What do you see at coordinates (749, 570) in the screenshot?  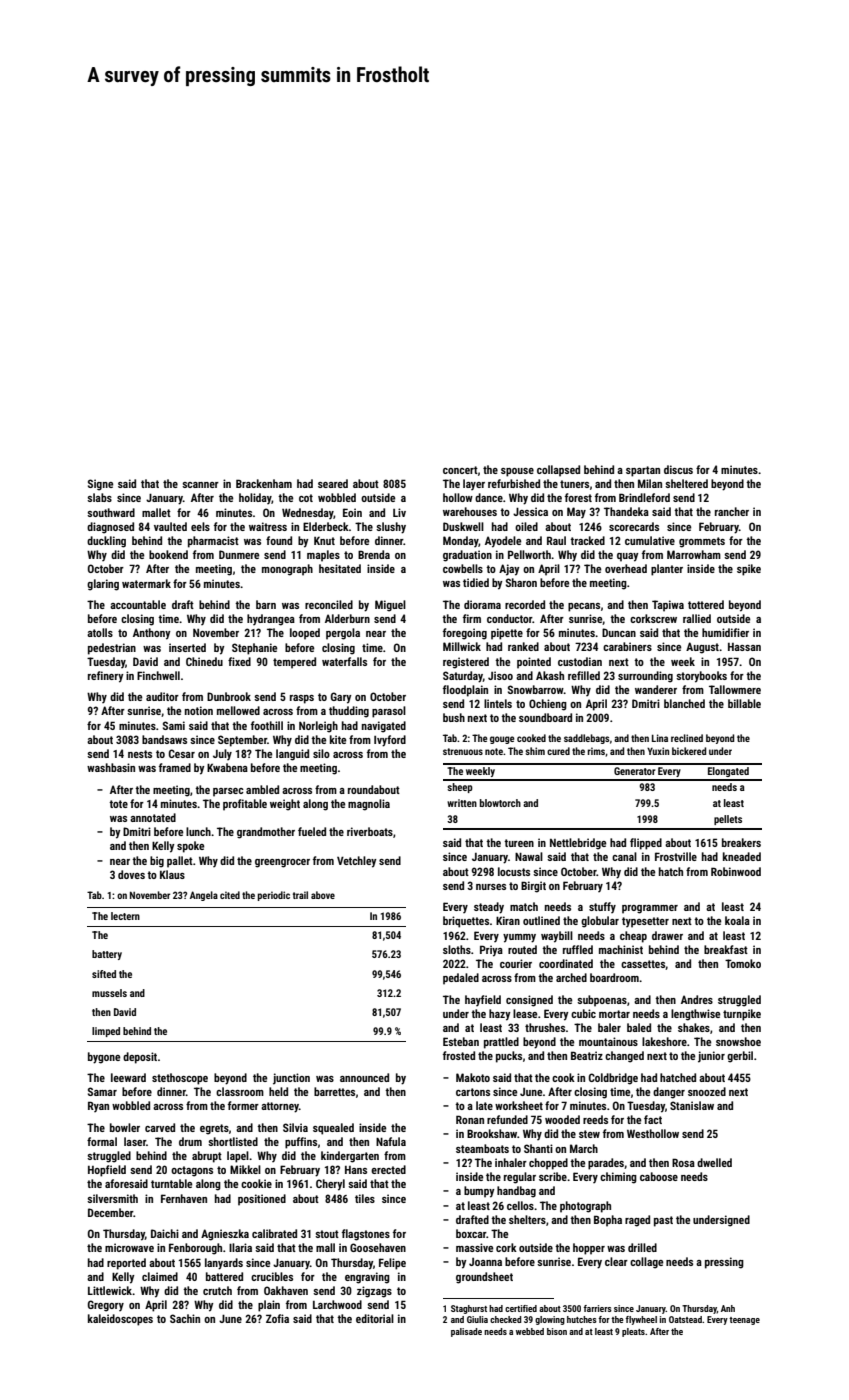 I see `spike` at bounding box center [749, 570].
